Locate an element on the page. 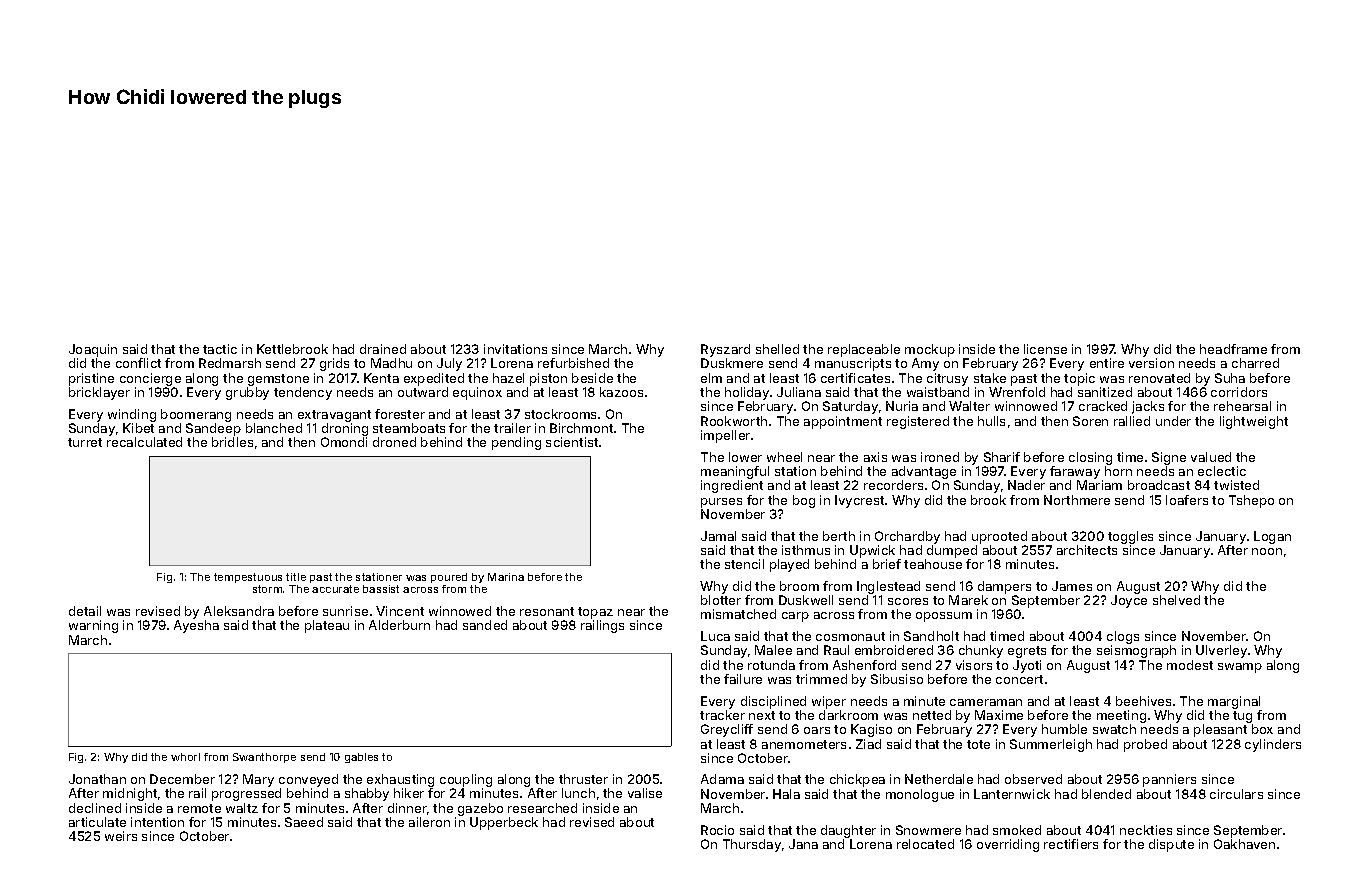  Mariam is located at coordinates (1099, 485).
